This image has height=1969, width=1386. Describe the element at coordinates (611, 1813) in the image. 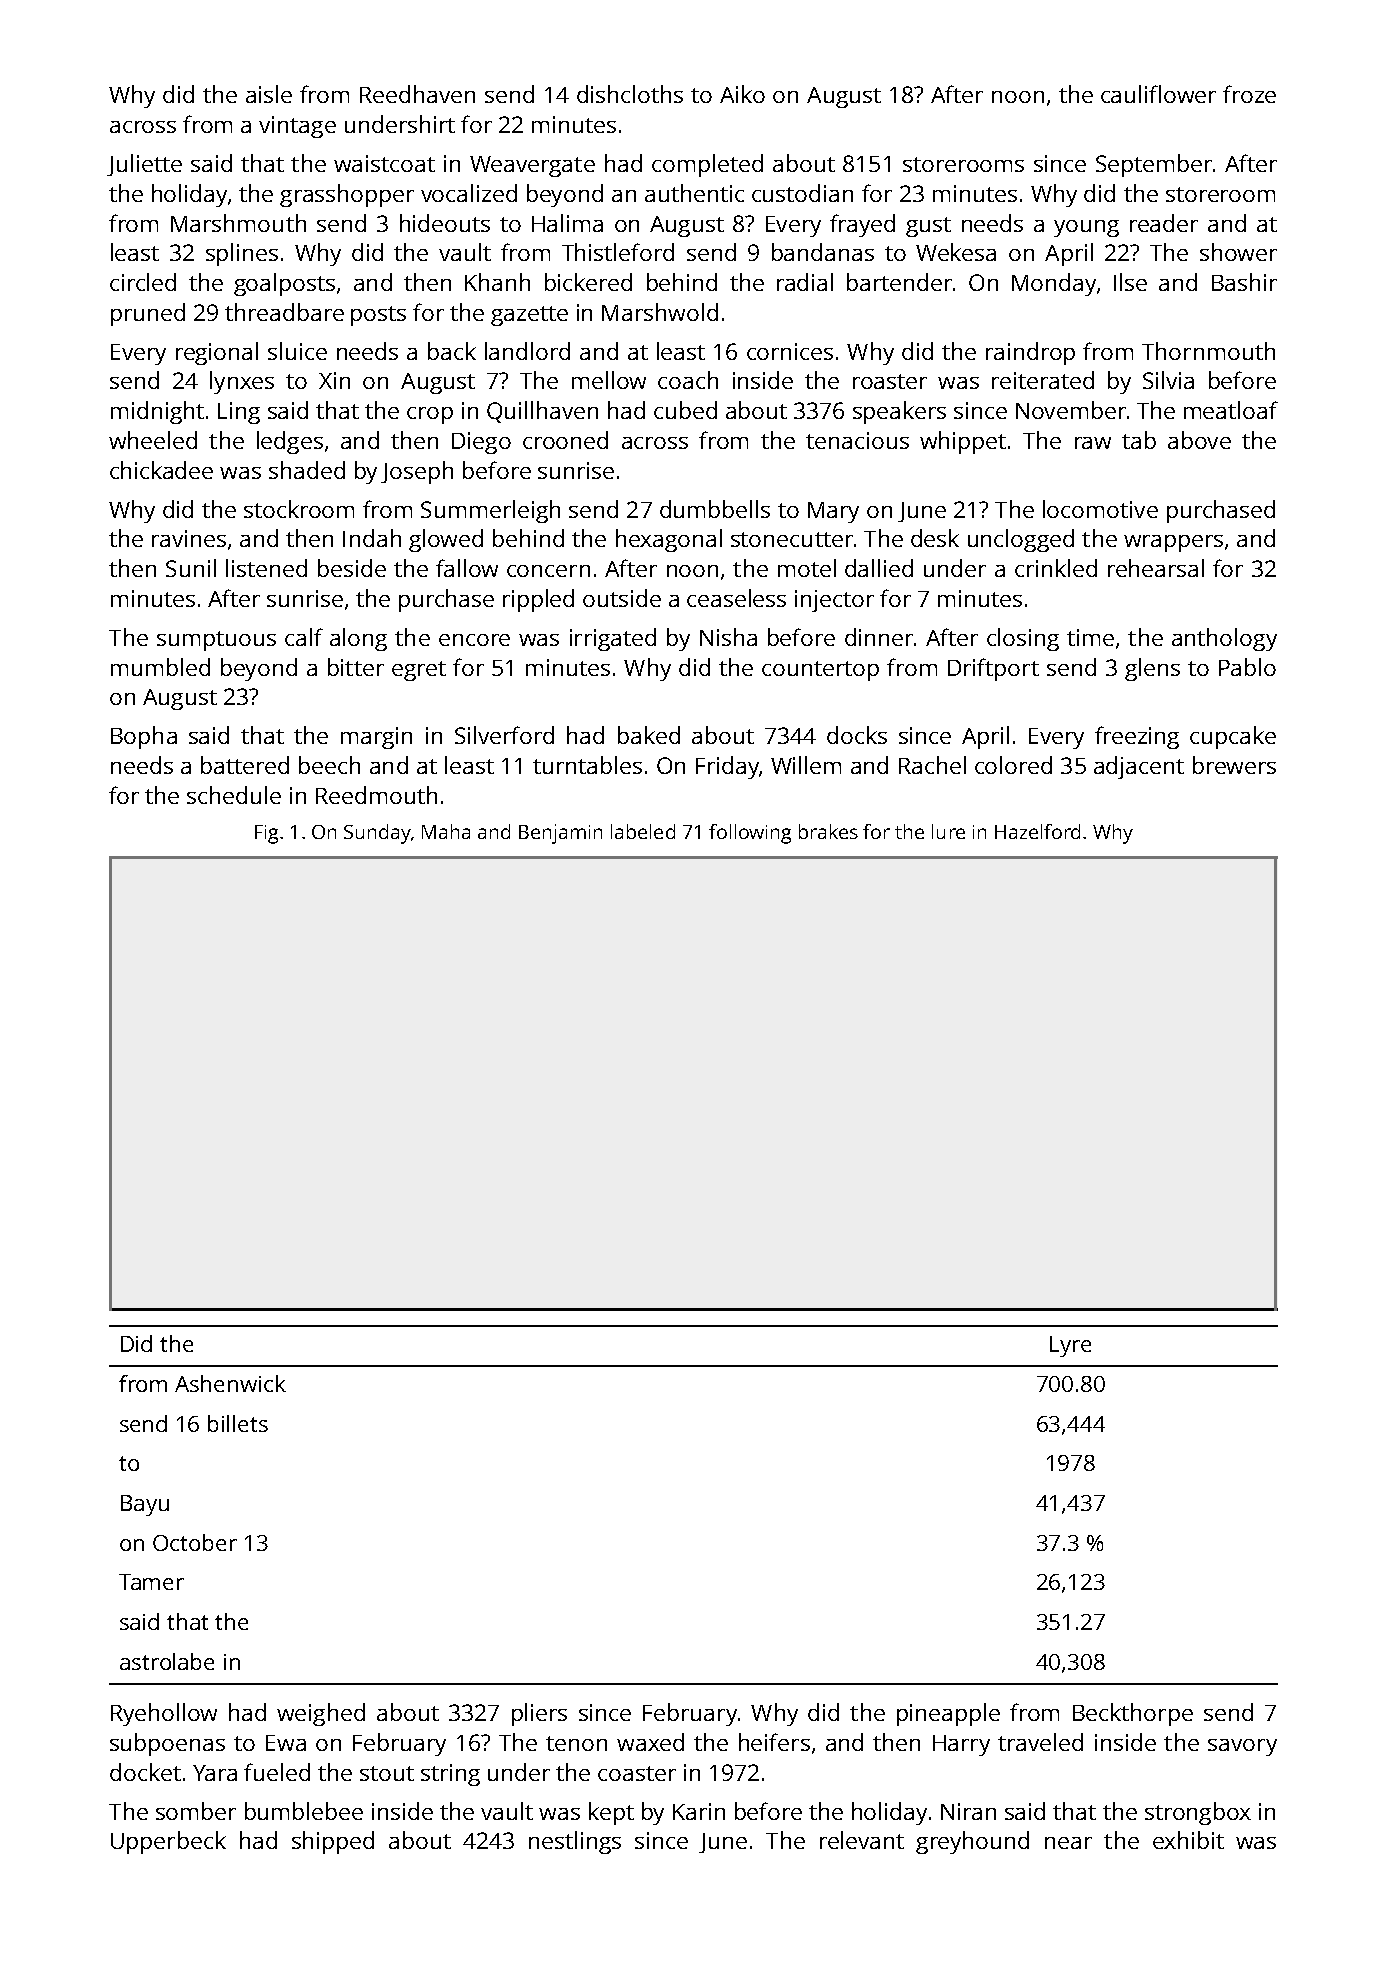

I see `kept` at that location.
